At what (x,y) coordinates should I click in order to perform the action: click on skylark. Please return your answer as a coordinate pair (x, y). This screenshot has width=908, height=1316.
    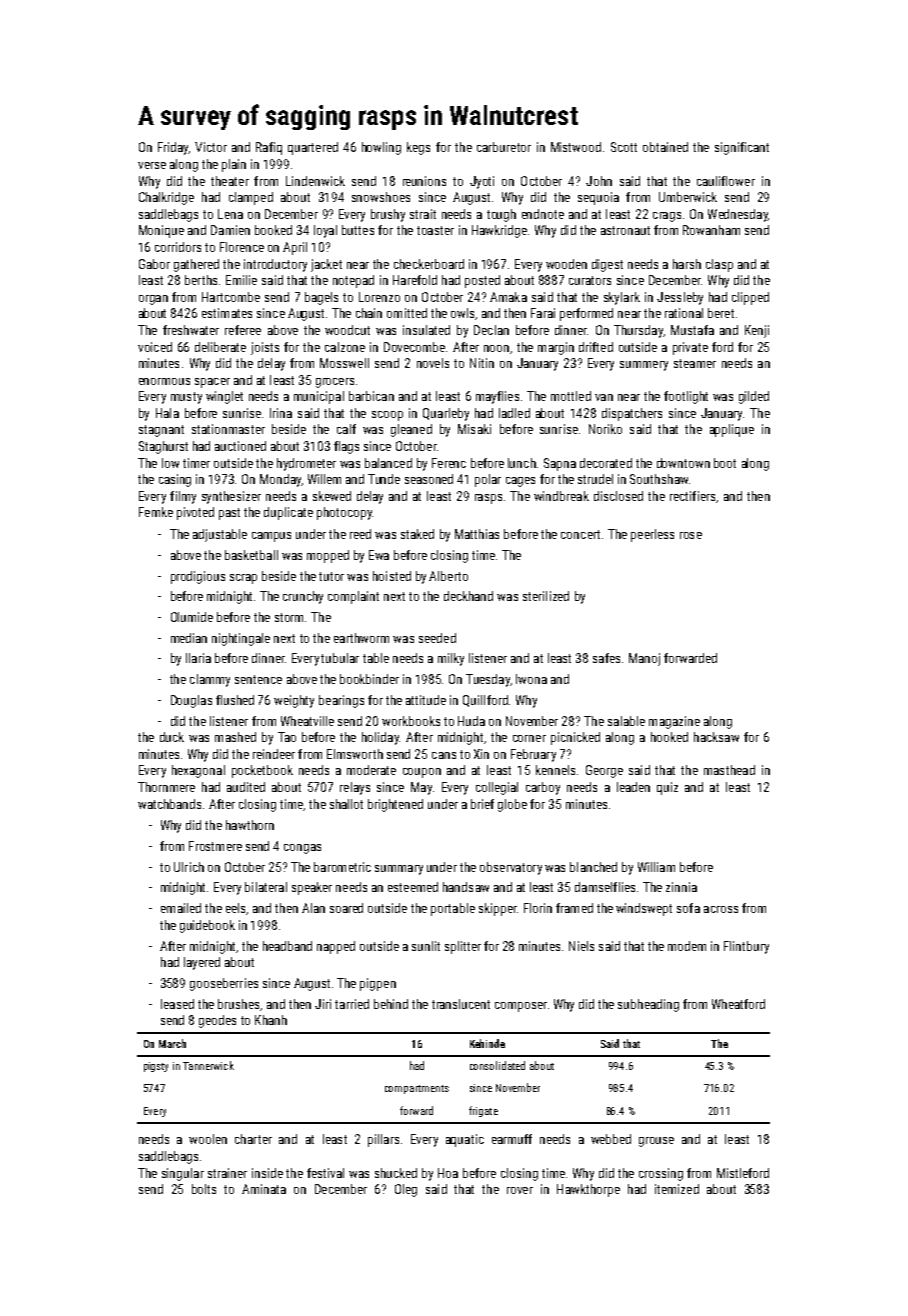
    Looking at the image, I should click on (622, 298).
